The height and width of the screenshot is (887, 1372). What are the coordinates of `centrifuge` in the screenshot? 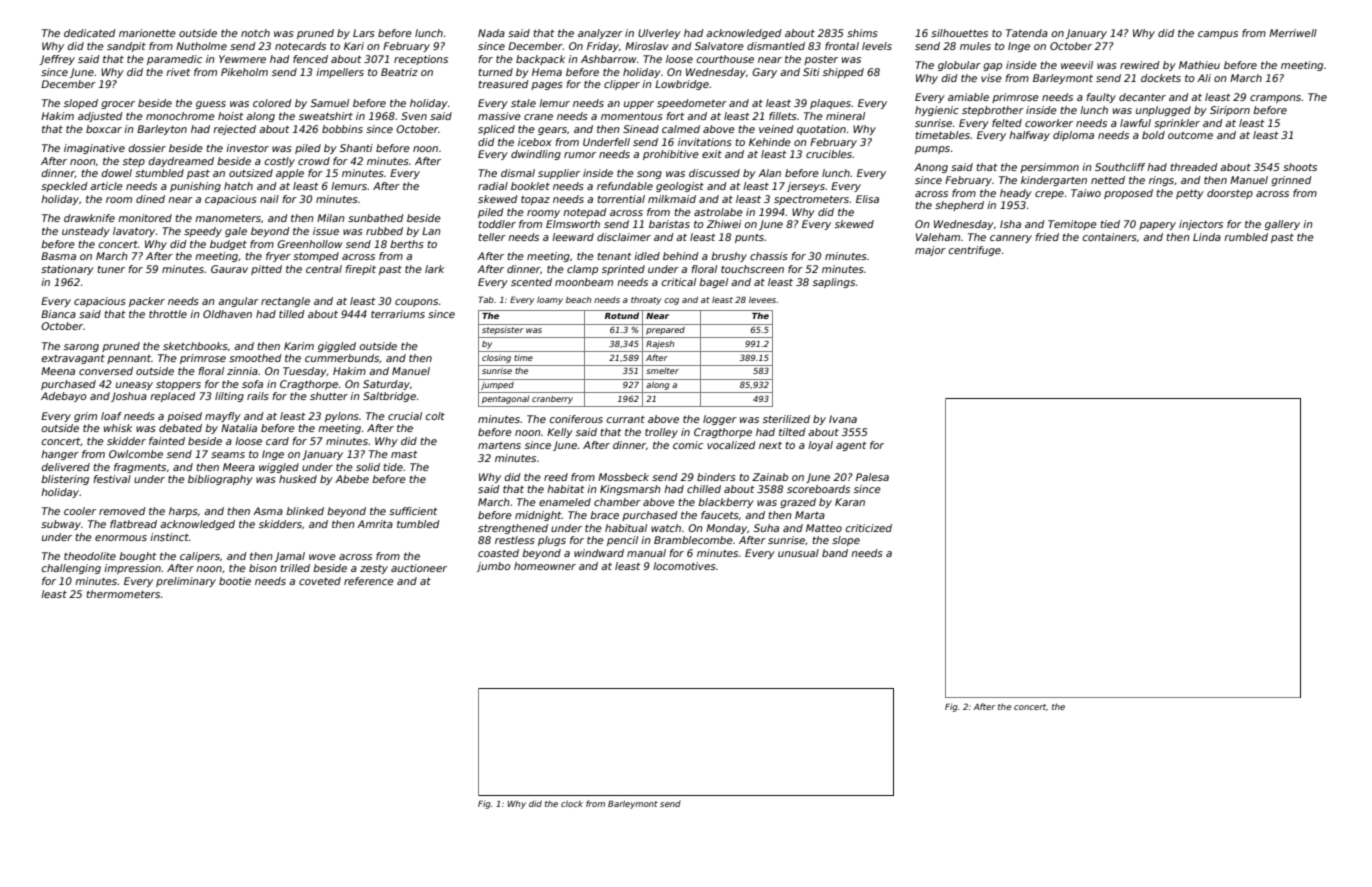 It's located at (974, 251).
